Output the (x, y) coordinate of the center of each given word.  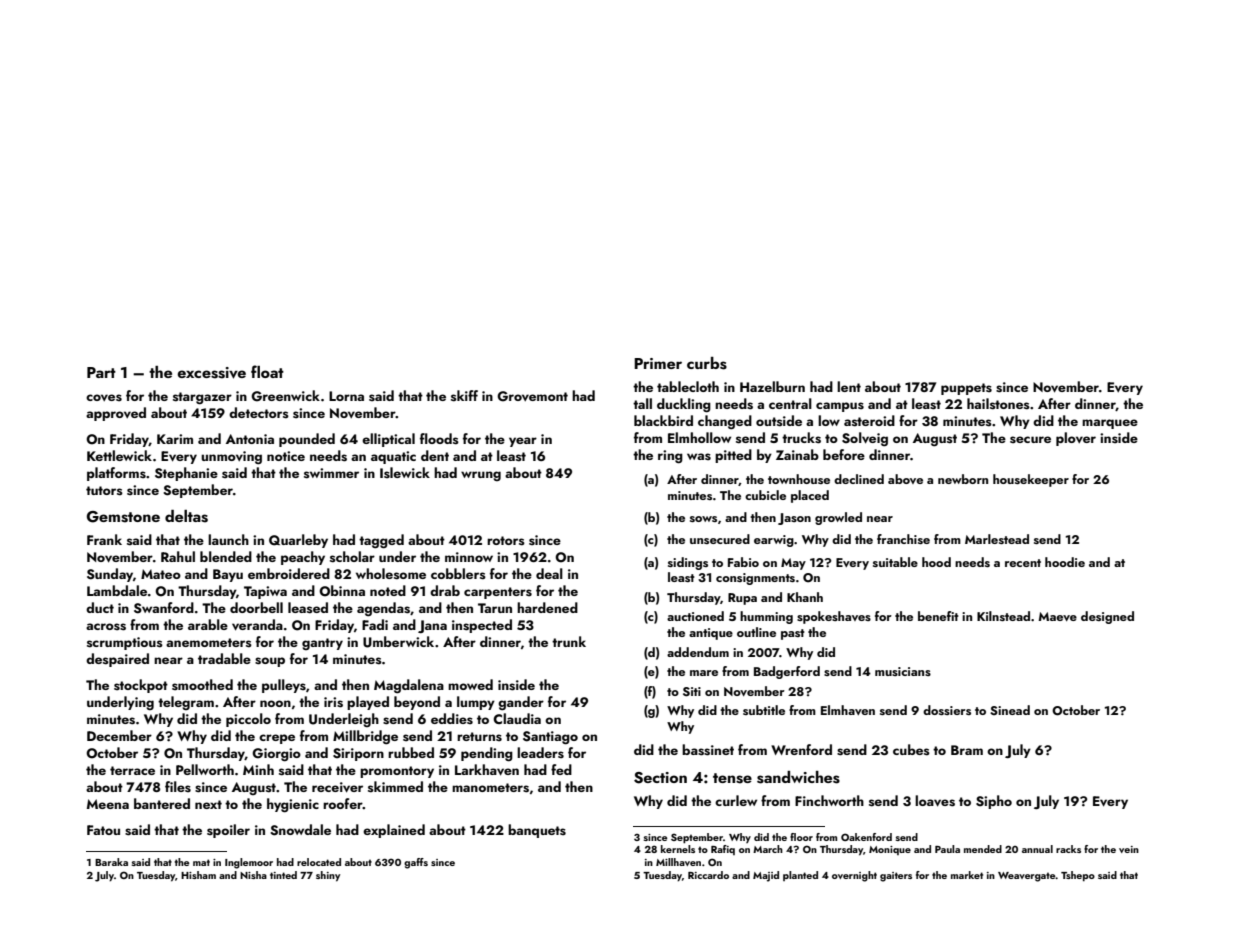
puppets (966, 389)
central (790, 403)
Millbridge (365, 737)
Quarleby (298, 541)
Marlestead (997, 539)
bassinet (708, 750)
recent (1023, 563)
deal (549, 573)
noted (388, 590)
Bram (967, 750)
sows (703, 519)
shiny (328, 876)
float (267, 371)
